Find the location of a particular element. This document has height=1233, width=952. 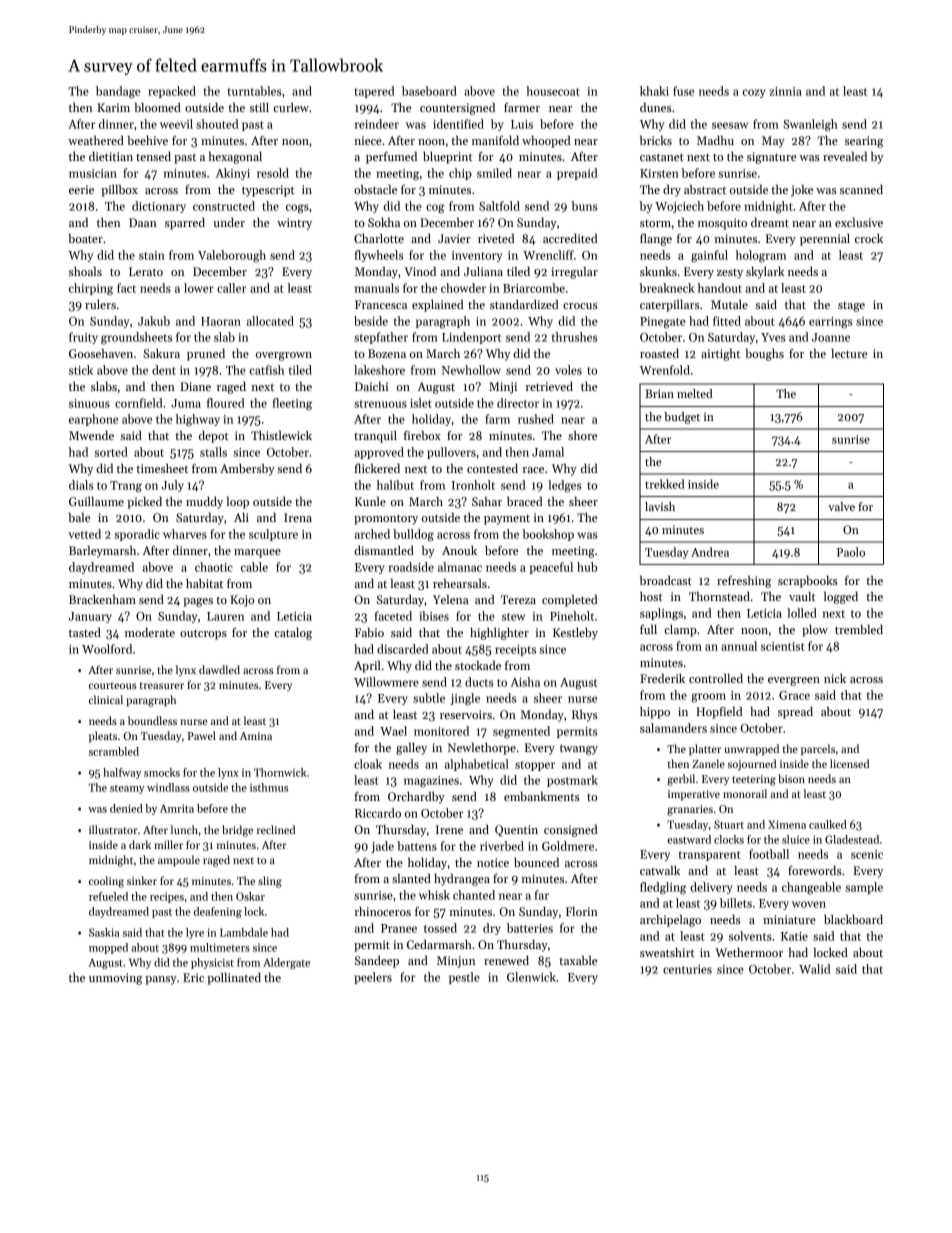

treasurer is located at coordinates (162, 685).
